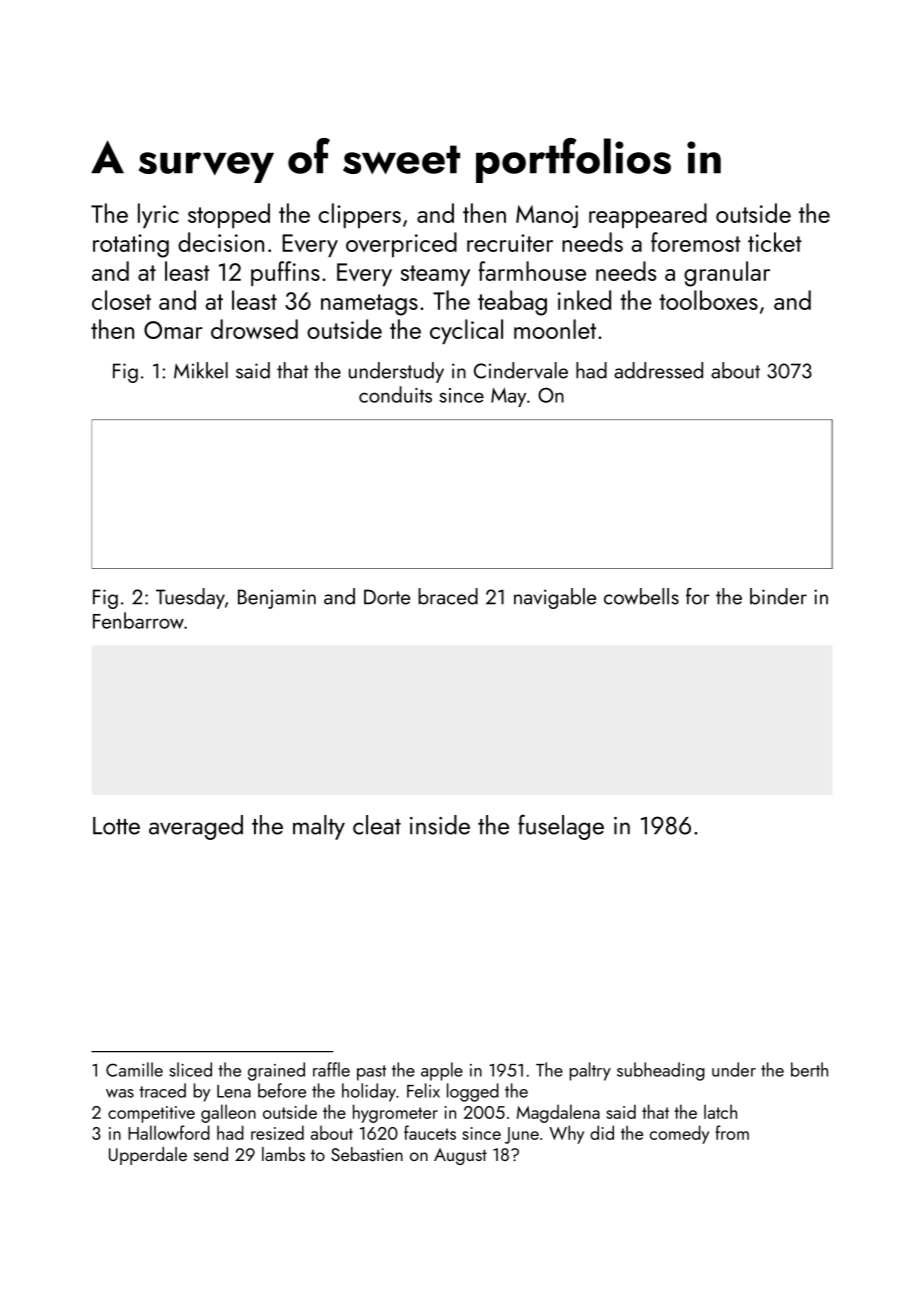 The height and width of the image is (1311, 924). What do you see at coordinates (658, 370) in the image?
I see `addressed` at bounding box center [658, 370].
